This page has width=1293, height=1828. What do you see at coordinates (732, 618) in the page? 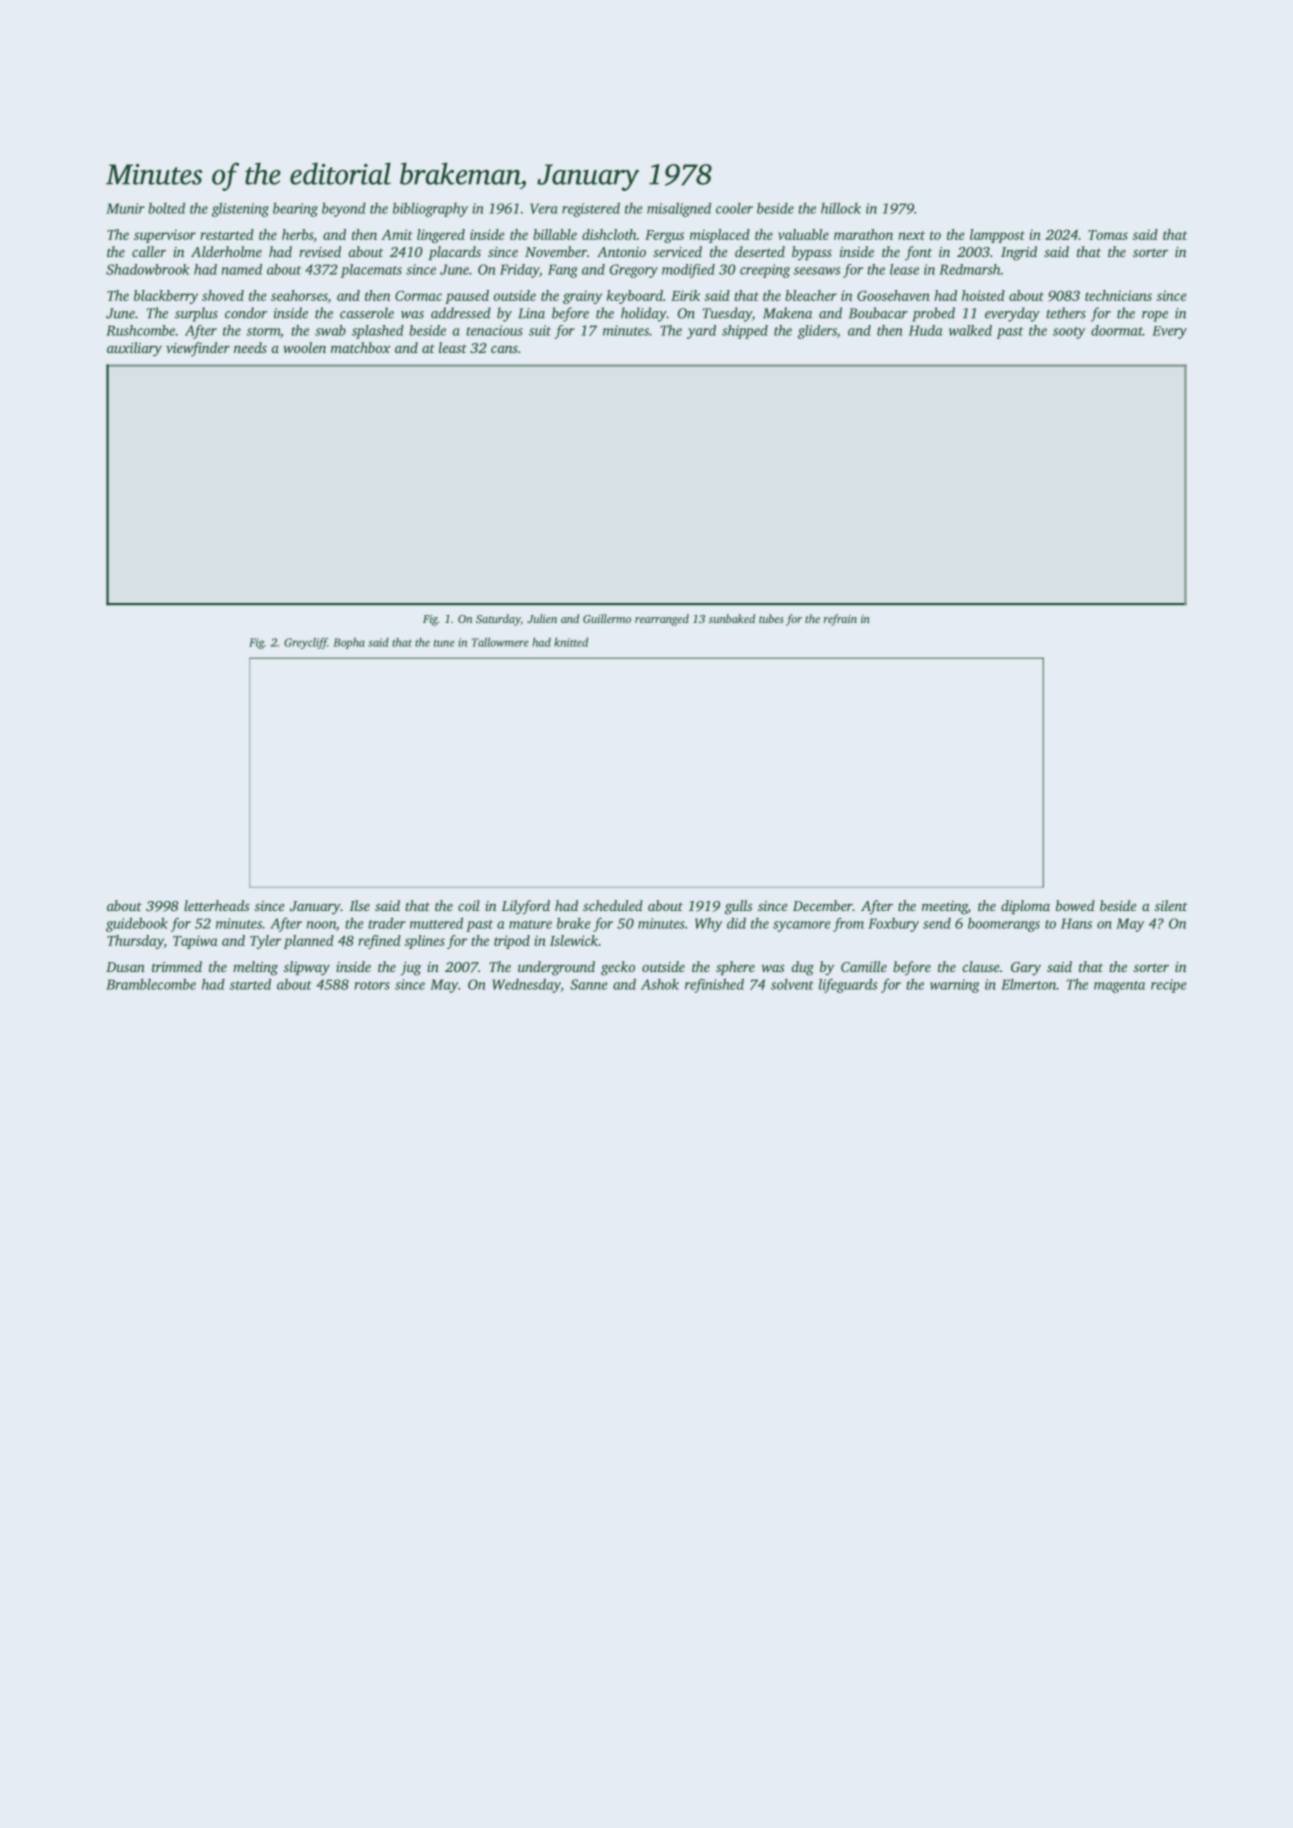
I see `sunbaked` at bounding box center [732, 618].
